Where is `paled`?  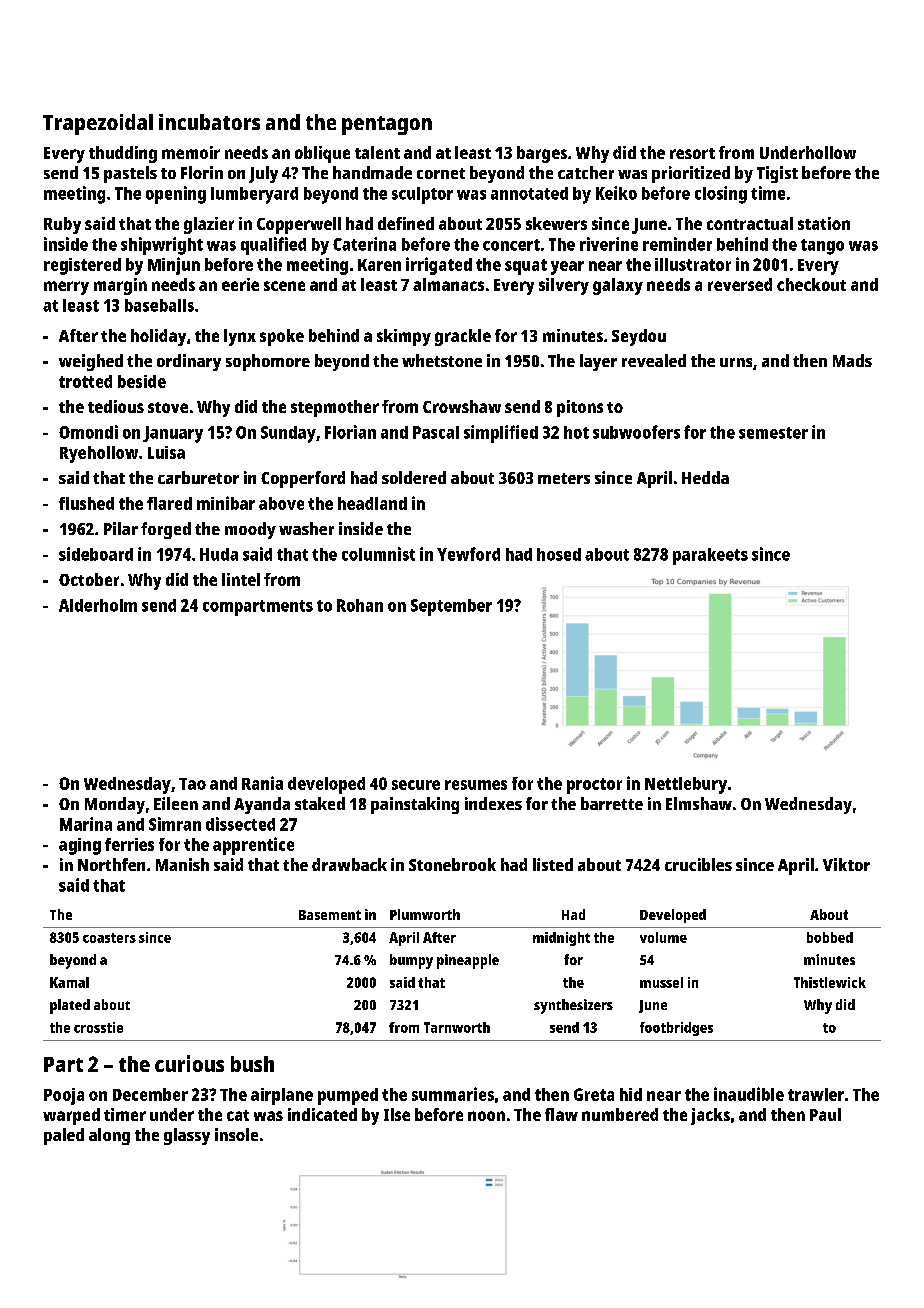 paled is located at coordinates (64, 1136).
